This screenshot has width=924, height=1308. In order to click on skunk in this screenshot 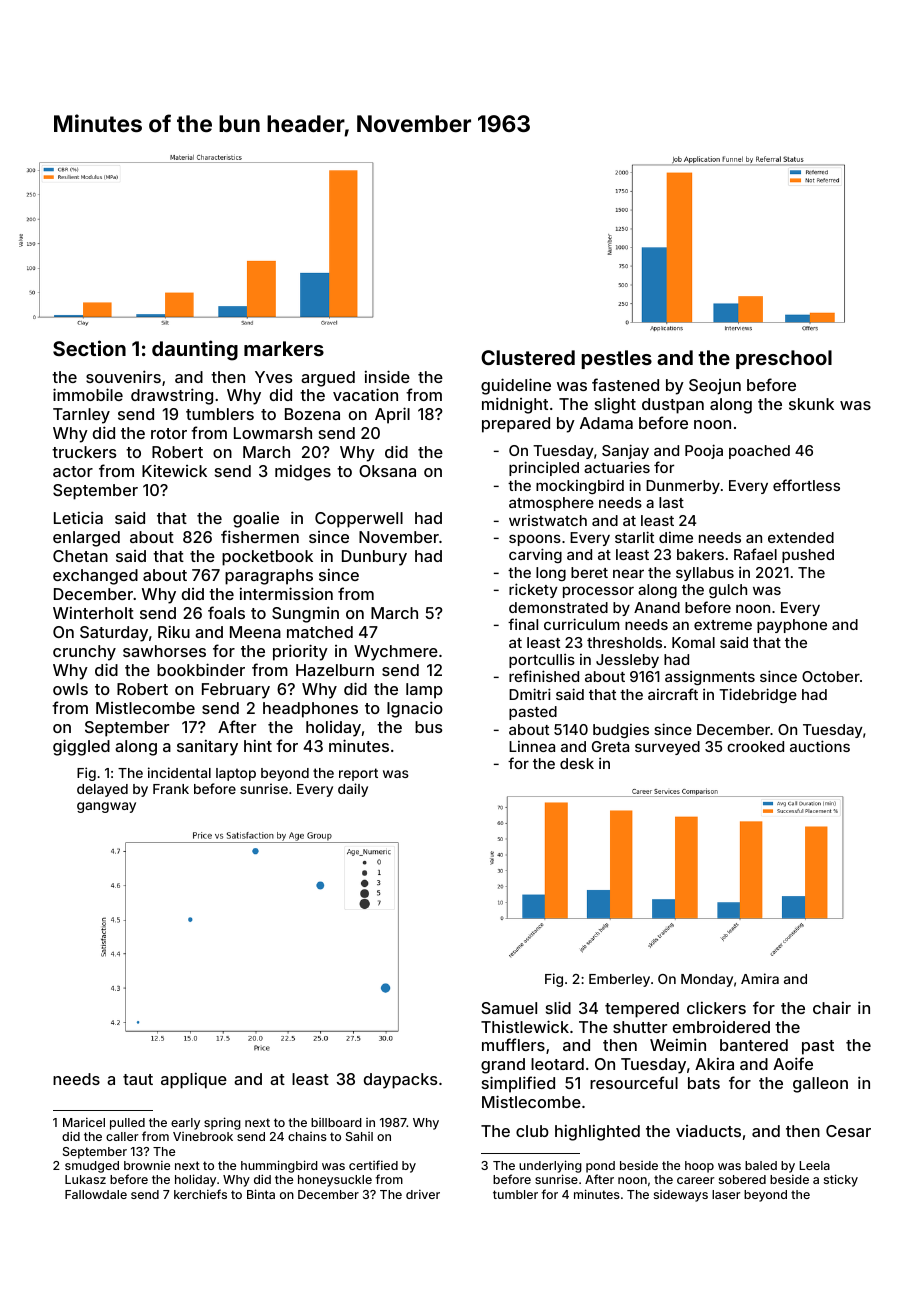, I will do `click(811, 404)`.
